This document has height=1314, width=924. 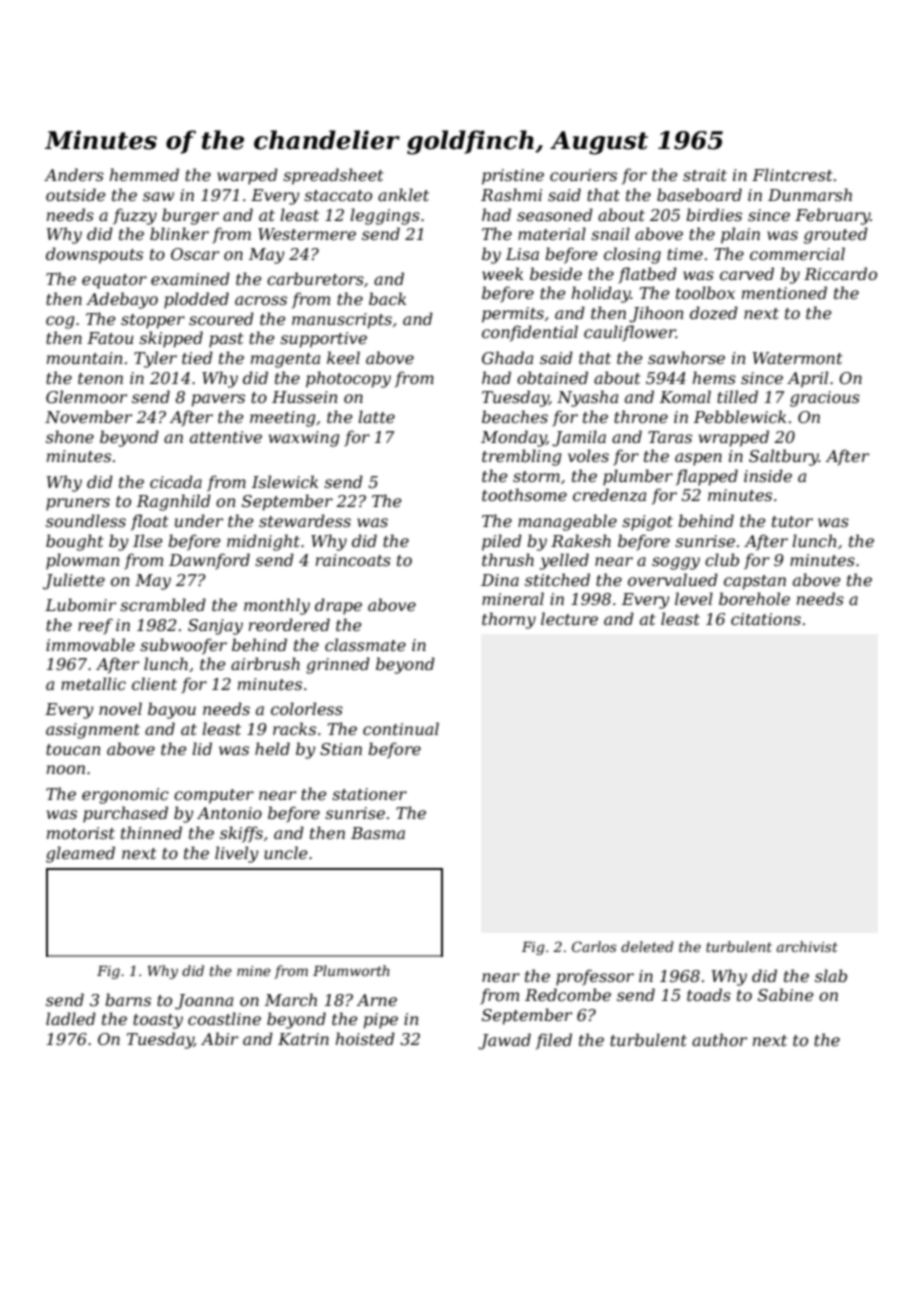 I want to click on Rashmi, so click(x=511, y=194).
